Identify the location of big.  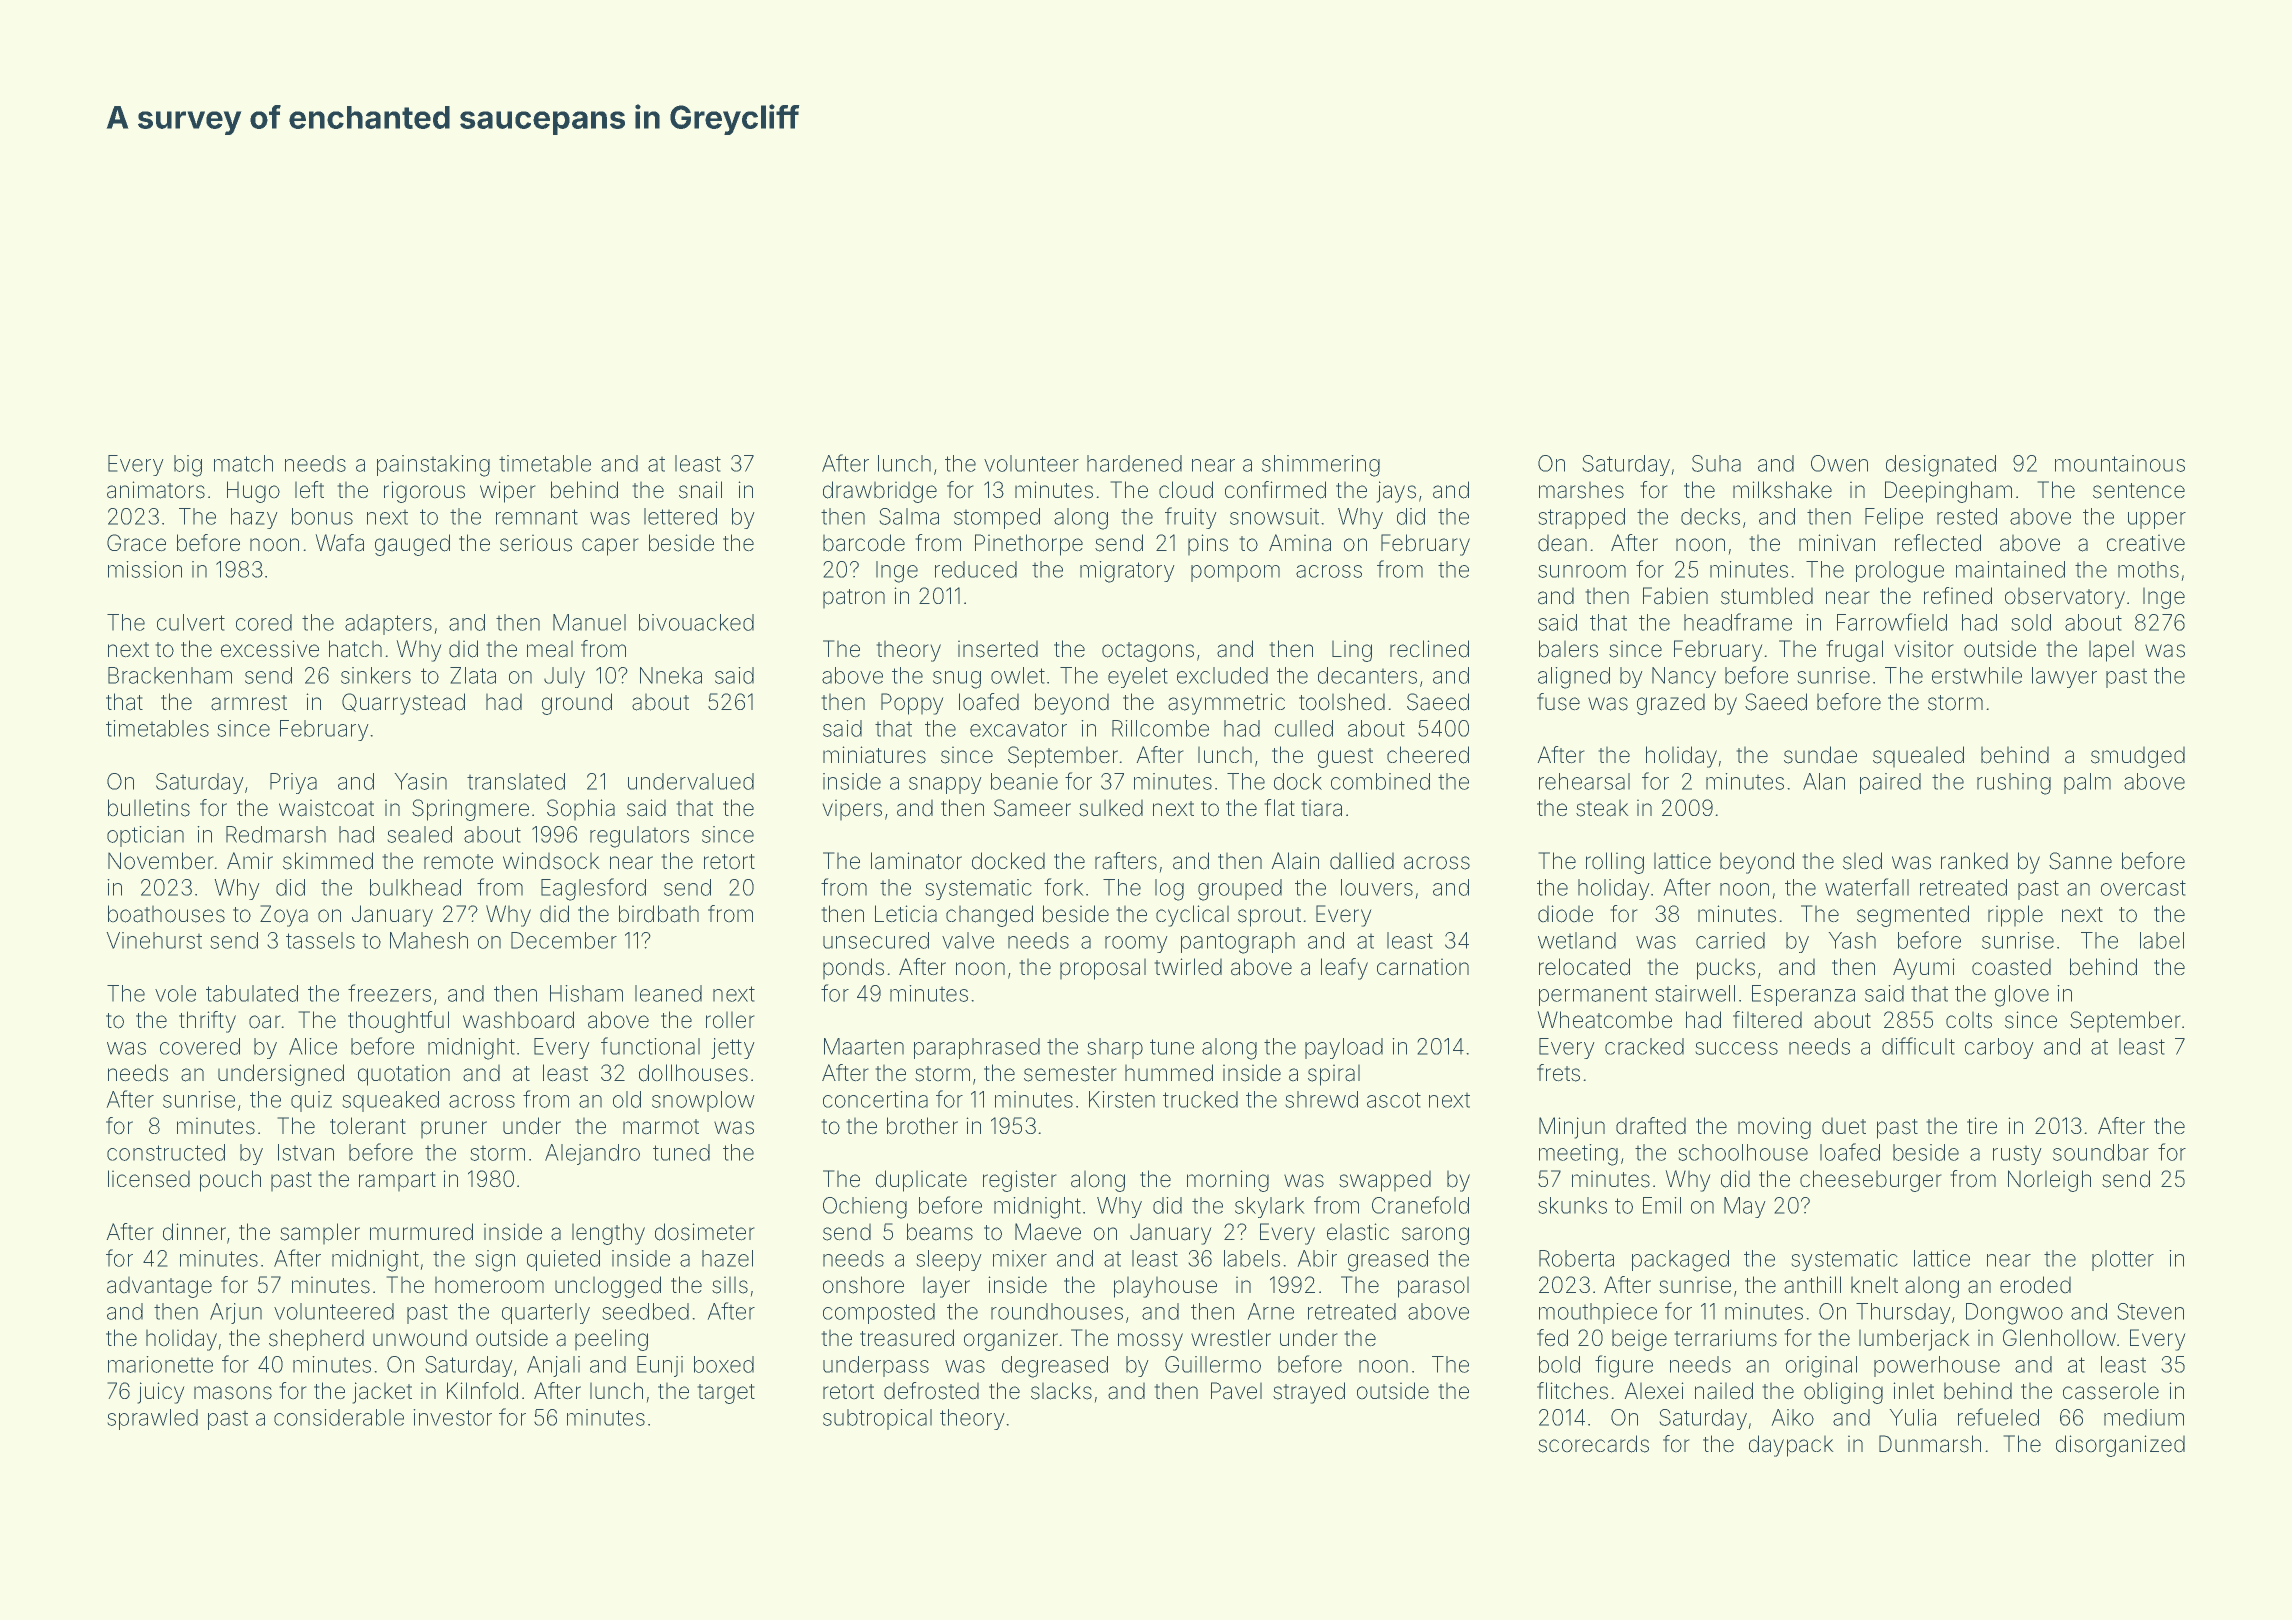
(188, 466).
